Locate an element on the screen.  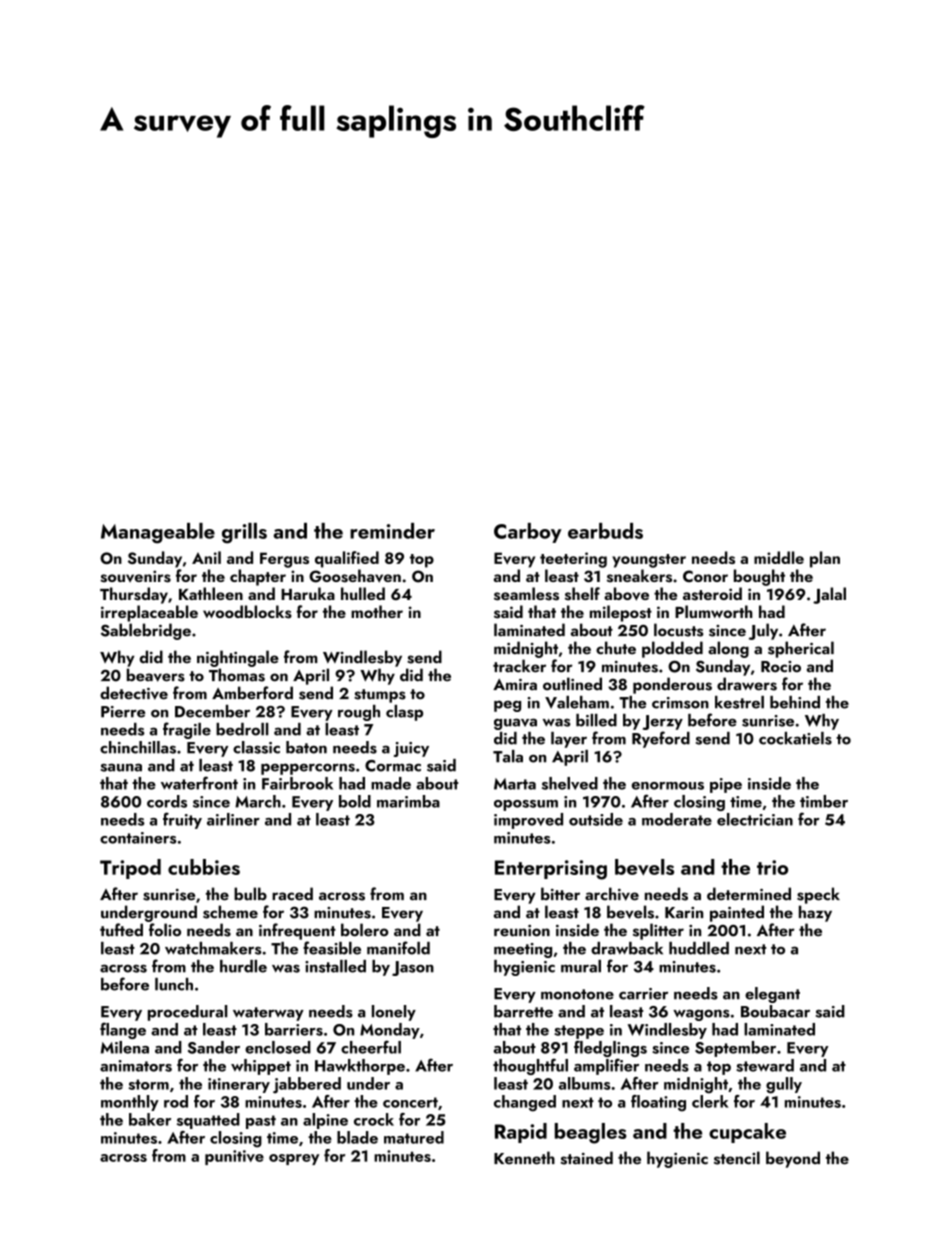
punitive is located at coordinates (234, 1157).
